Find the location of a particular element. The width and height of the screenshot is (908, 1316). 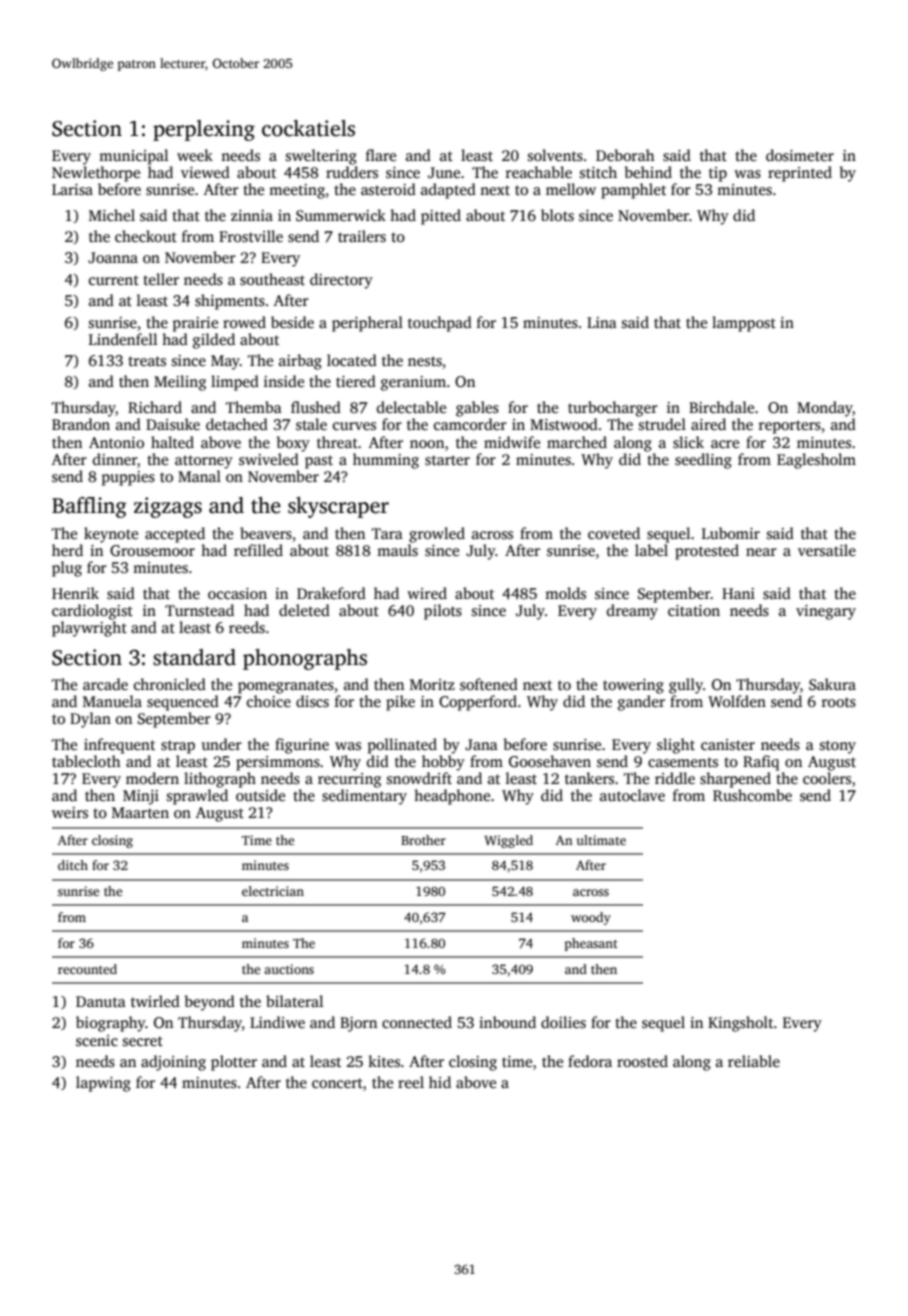

dosimeter is located at coordinates (800, 155).
